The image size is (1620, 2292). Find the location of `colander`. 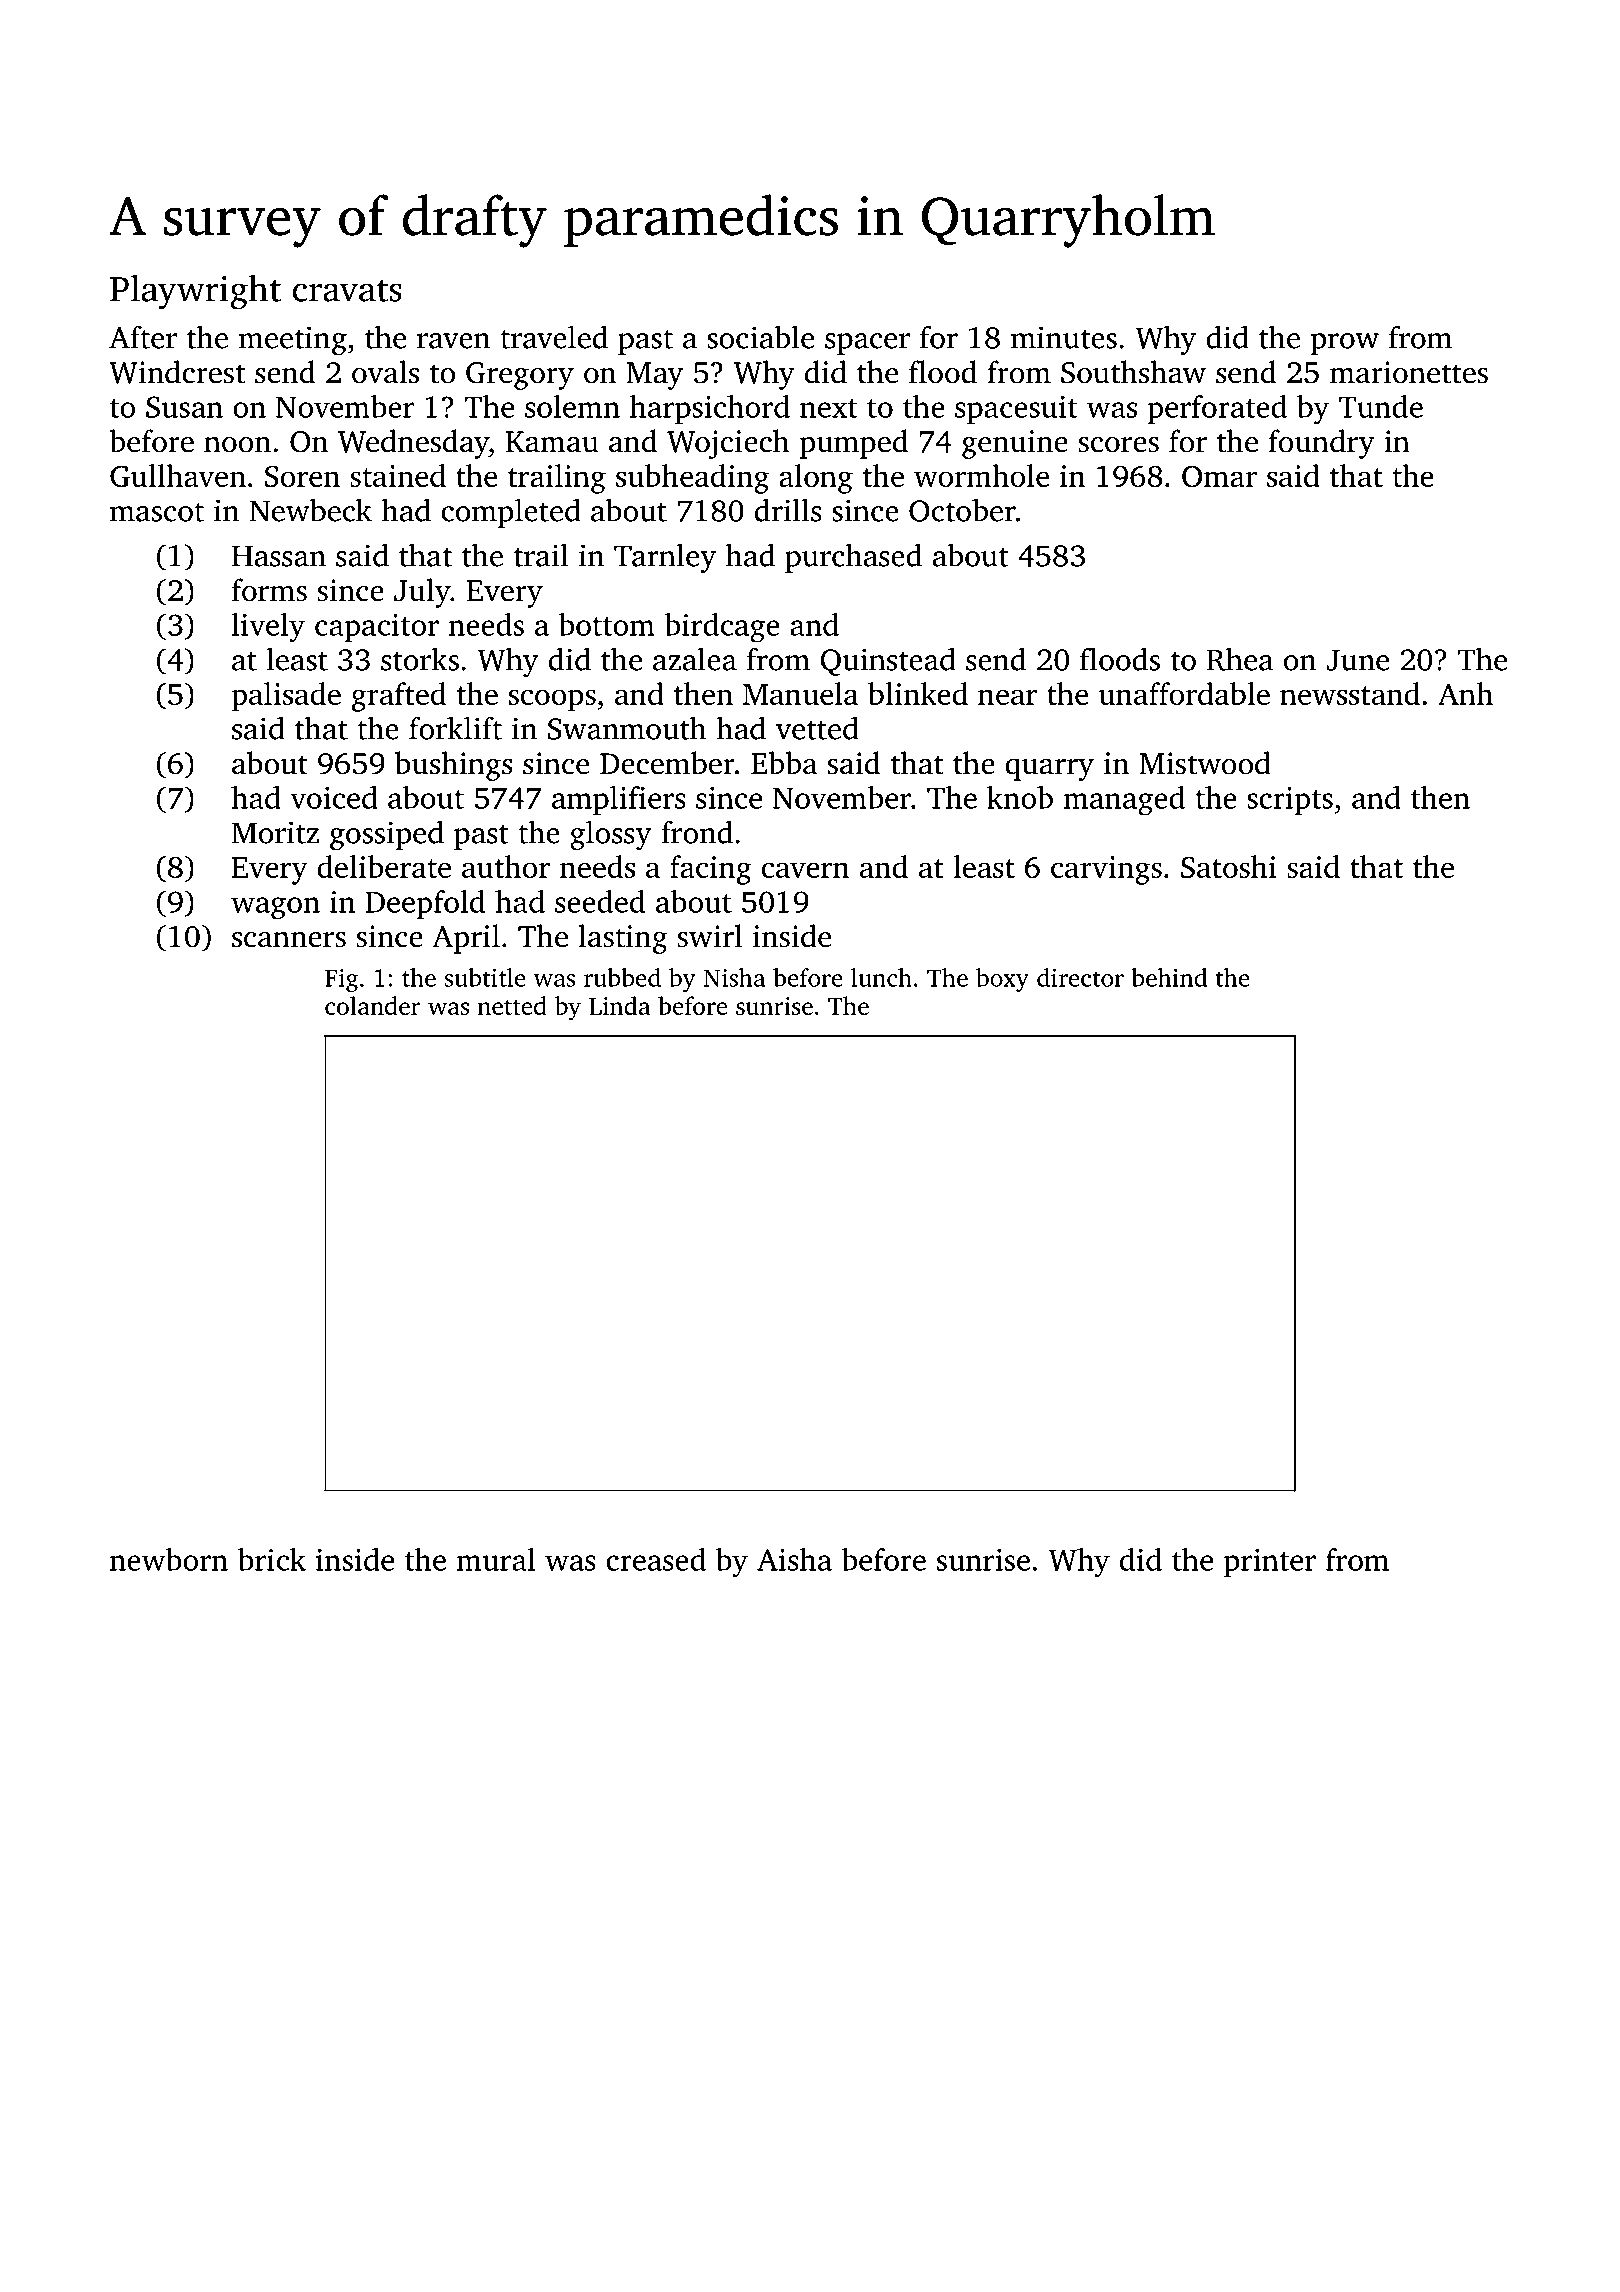

colander is located at coordinates (372, 1005).
